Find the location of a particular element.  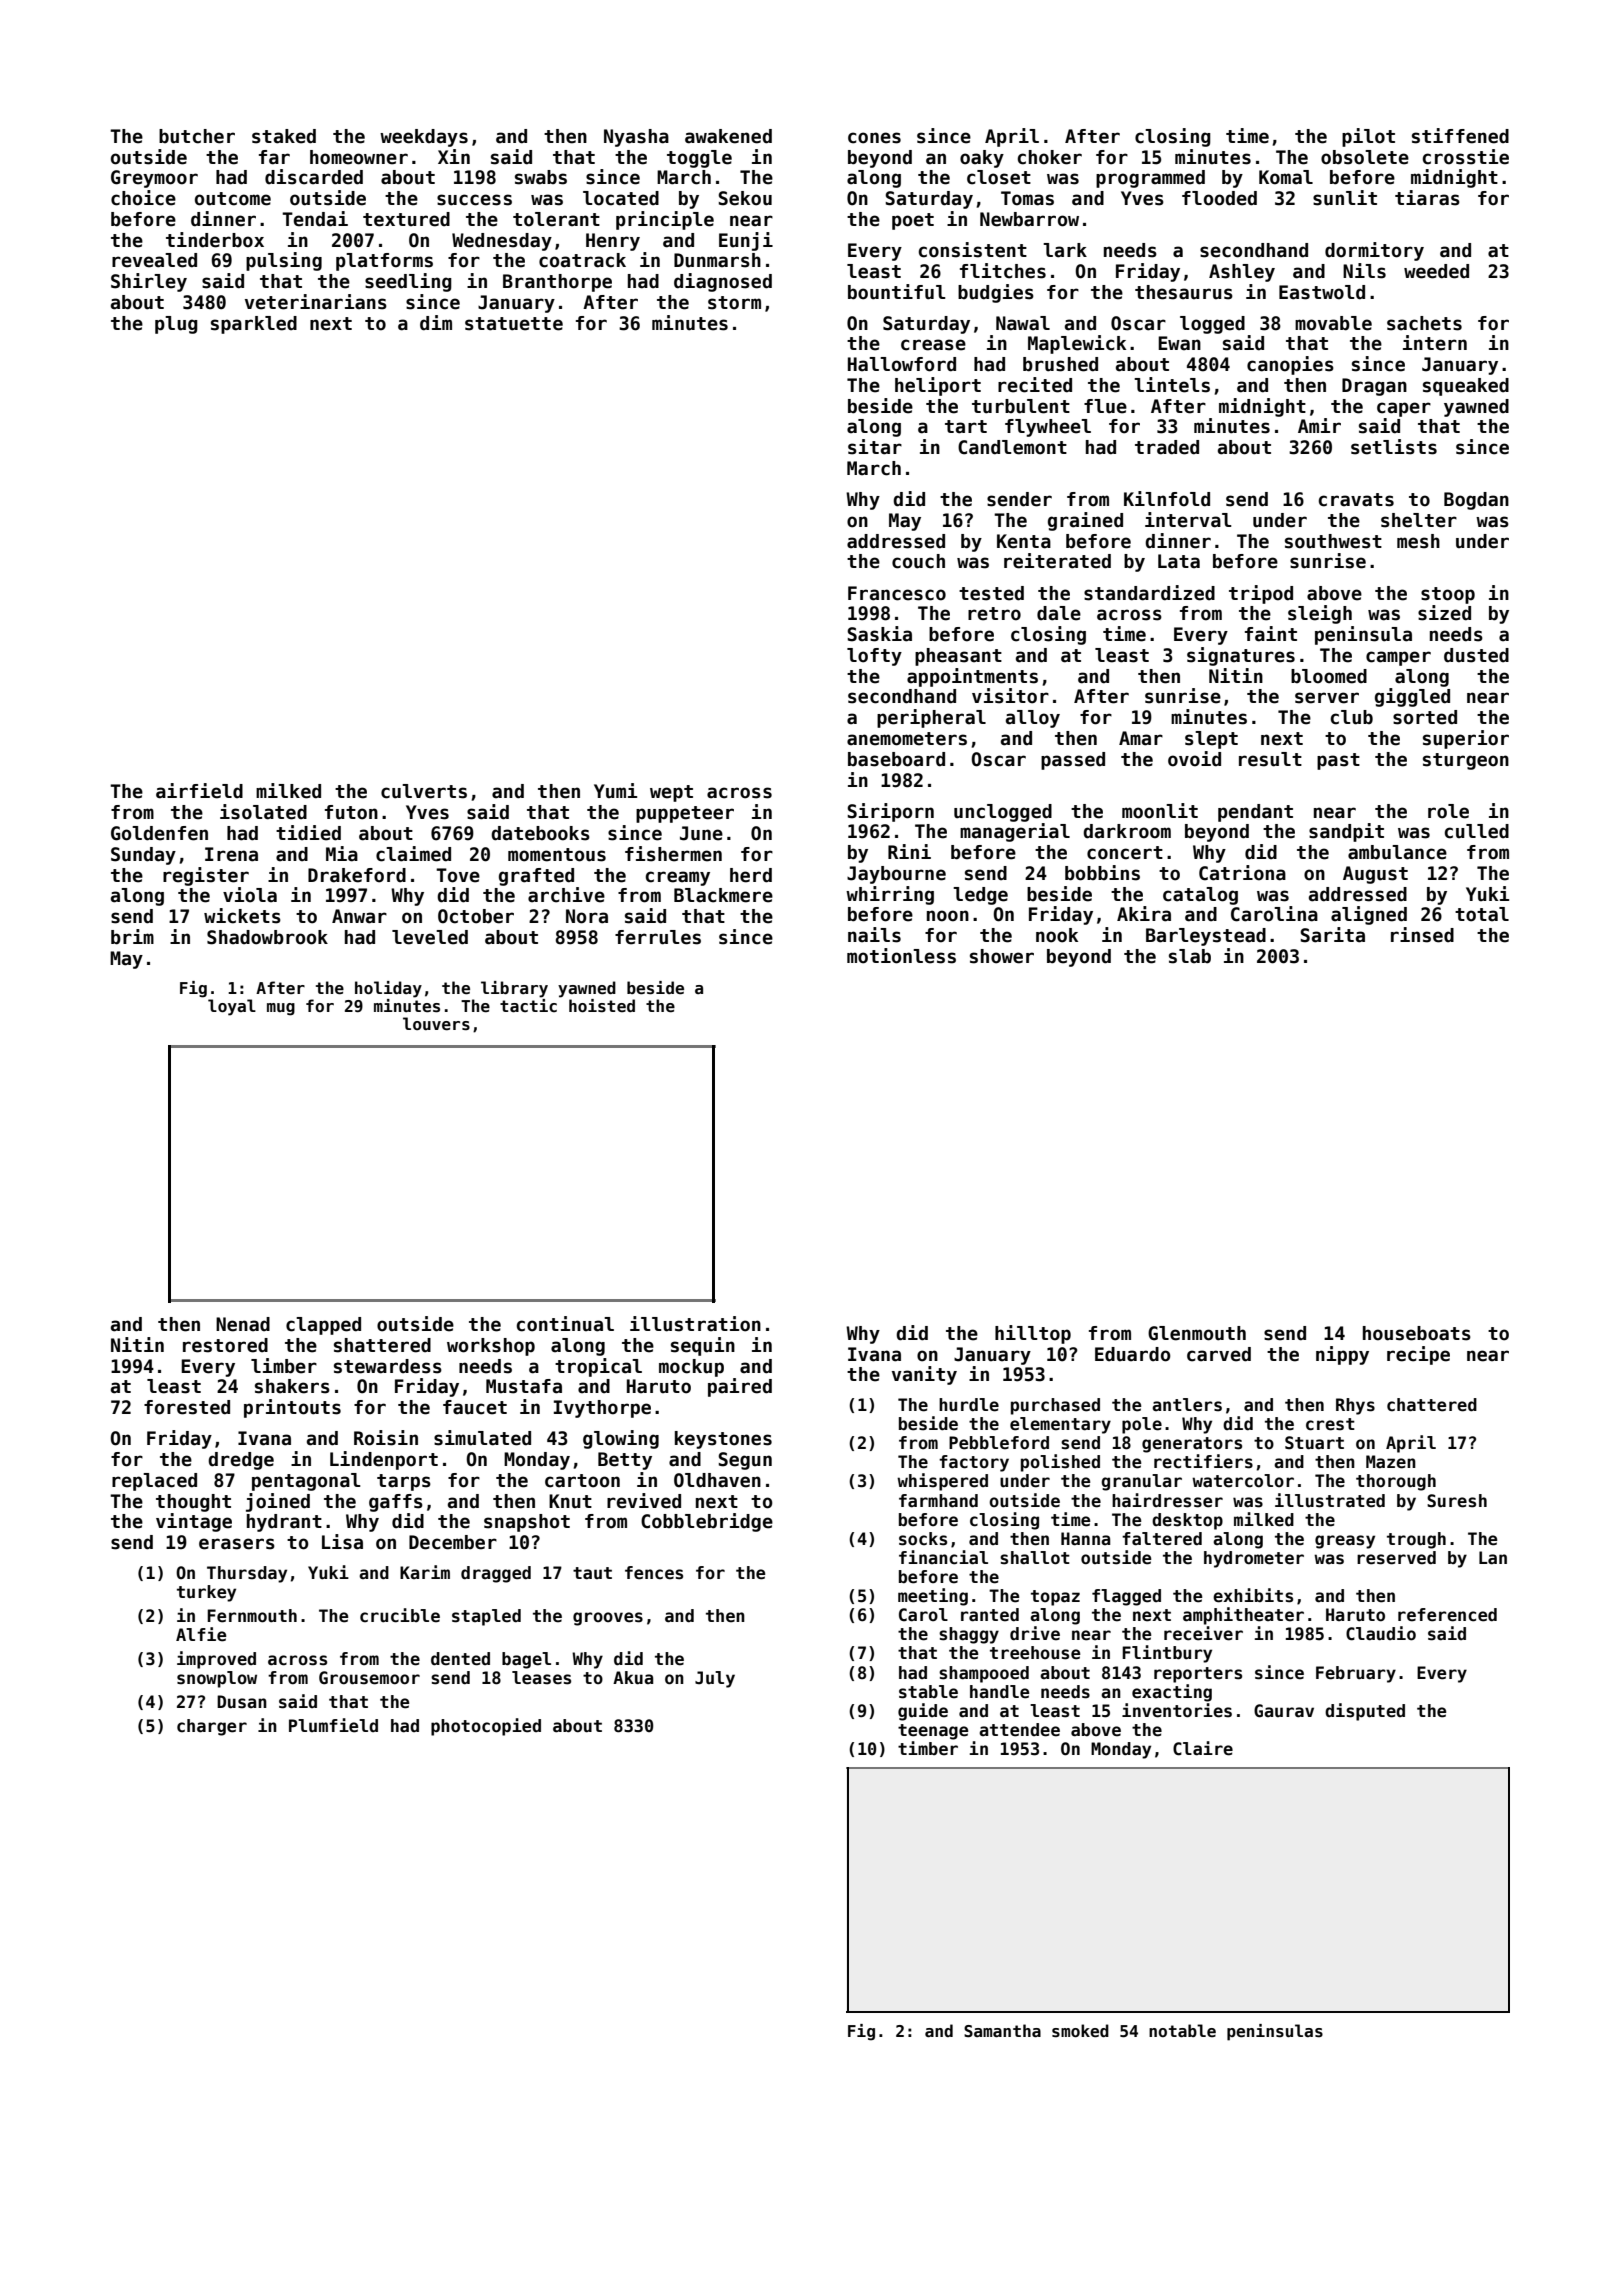

photocopied is located at coordinates (486, 1727).
